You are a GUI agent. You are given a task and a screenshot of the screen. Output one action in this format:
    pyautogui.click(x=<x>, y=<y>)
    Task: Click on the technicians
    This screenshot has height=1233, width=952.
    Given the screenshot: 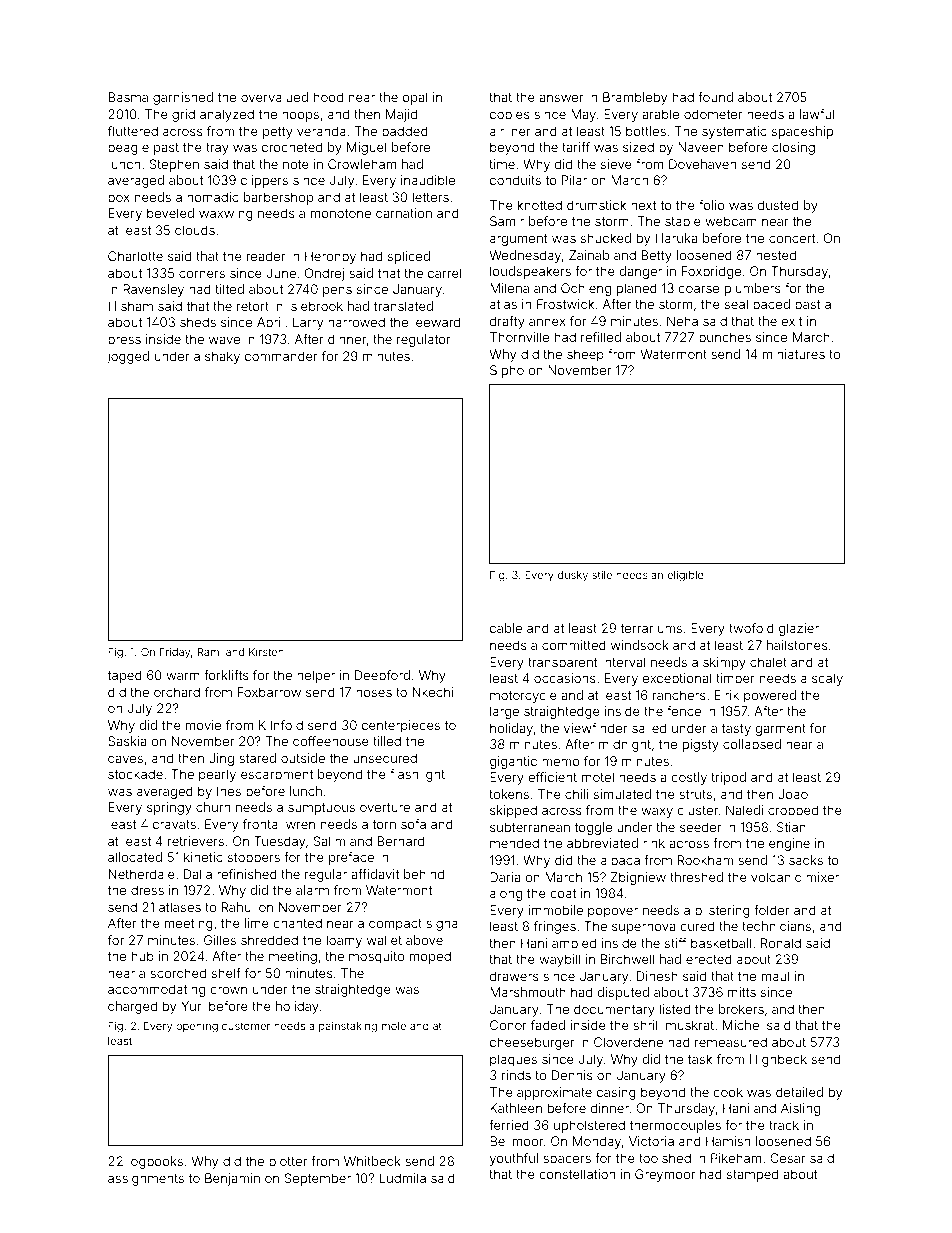 What is the action you would take?
    pyautogui.click(x=776, y=926)
